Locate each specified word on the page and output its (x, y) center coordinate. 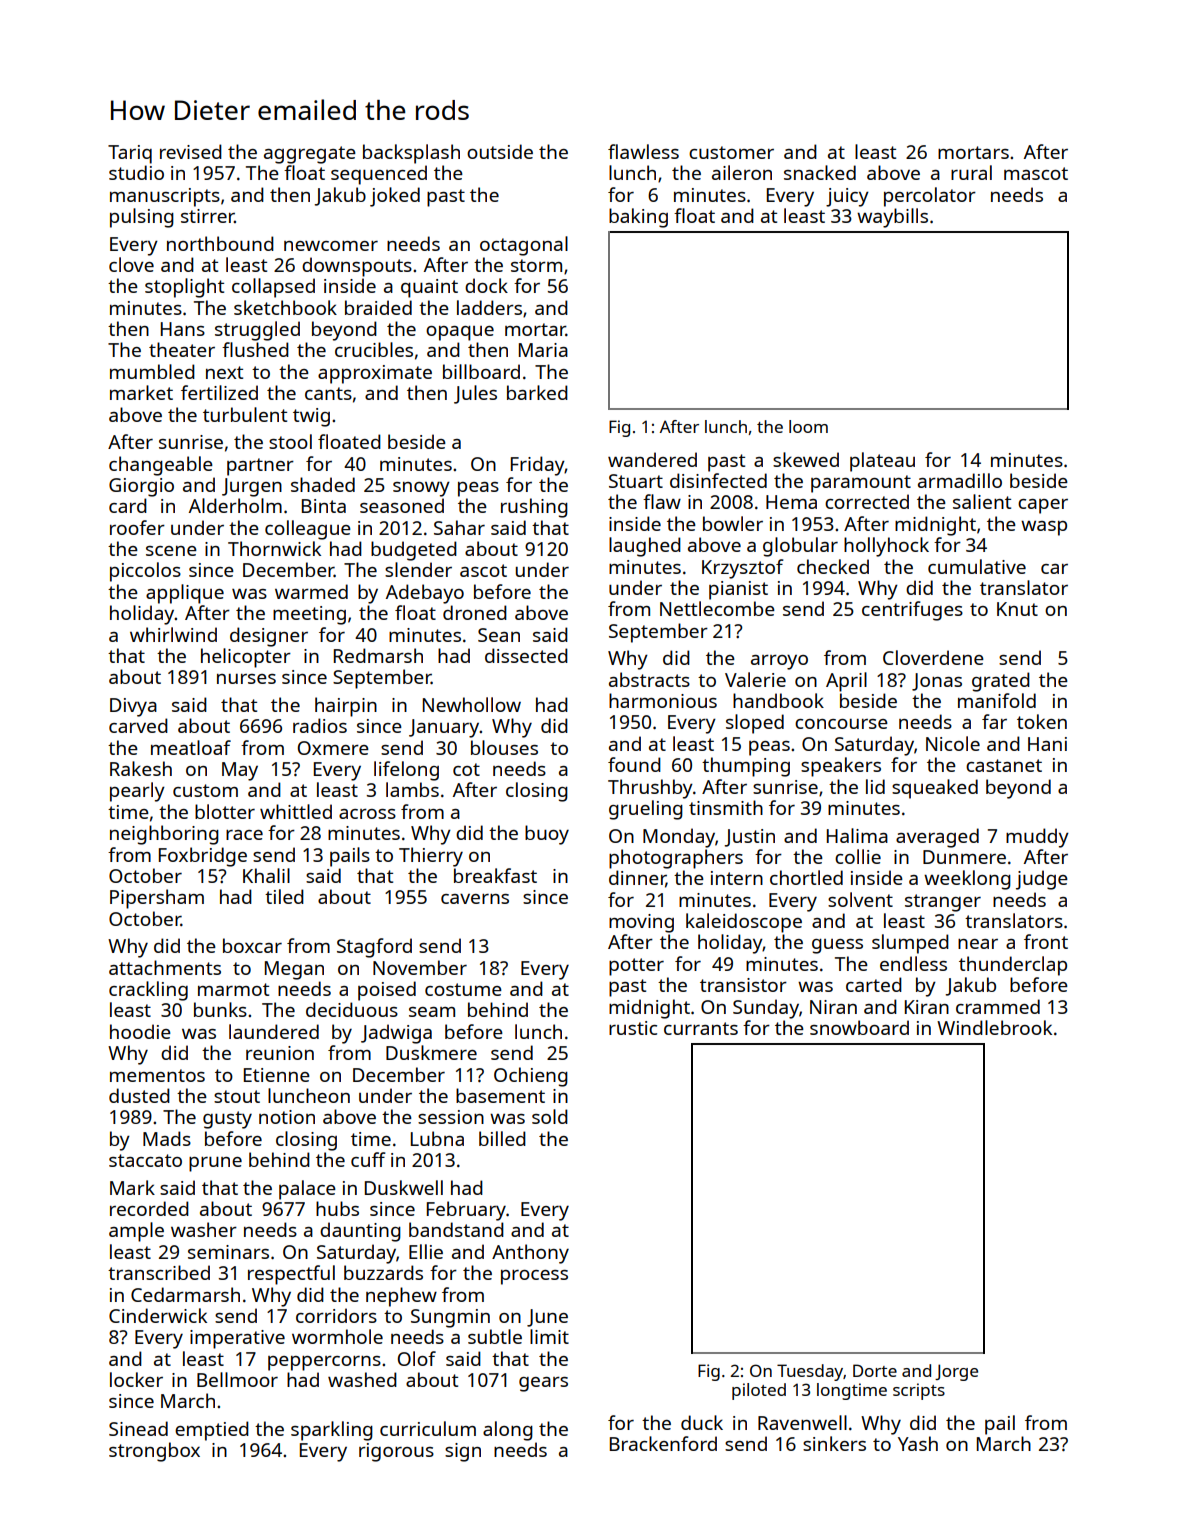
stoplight (184, 288)
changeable (161, 466)
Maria (543, 350)
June (547, 1318)
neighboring (164, 835)
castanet (1004, 765)
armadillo (960, 480)
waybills (892, 218)
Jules (475, 394)
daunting (360, 1232)
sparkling (332, 1431)
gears (543, 1384)
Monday (679, 838)
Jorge (956, 1372)
